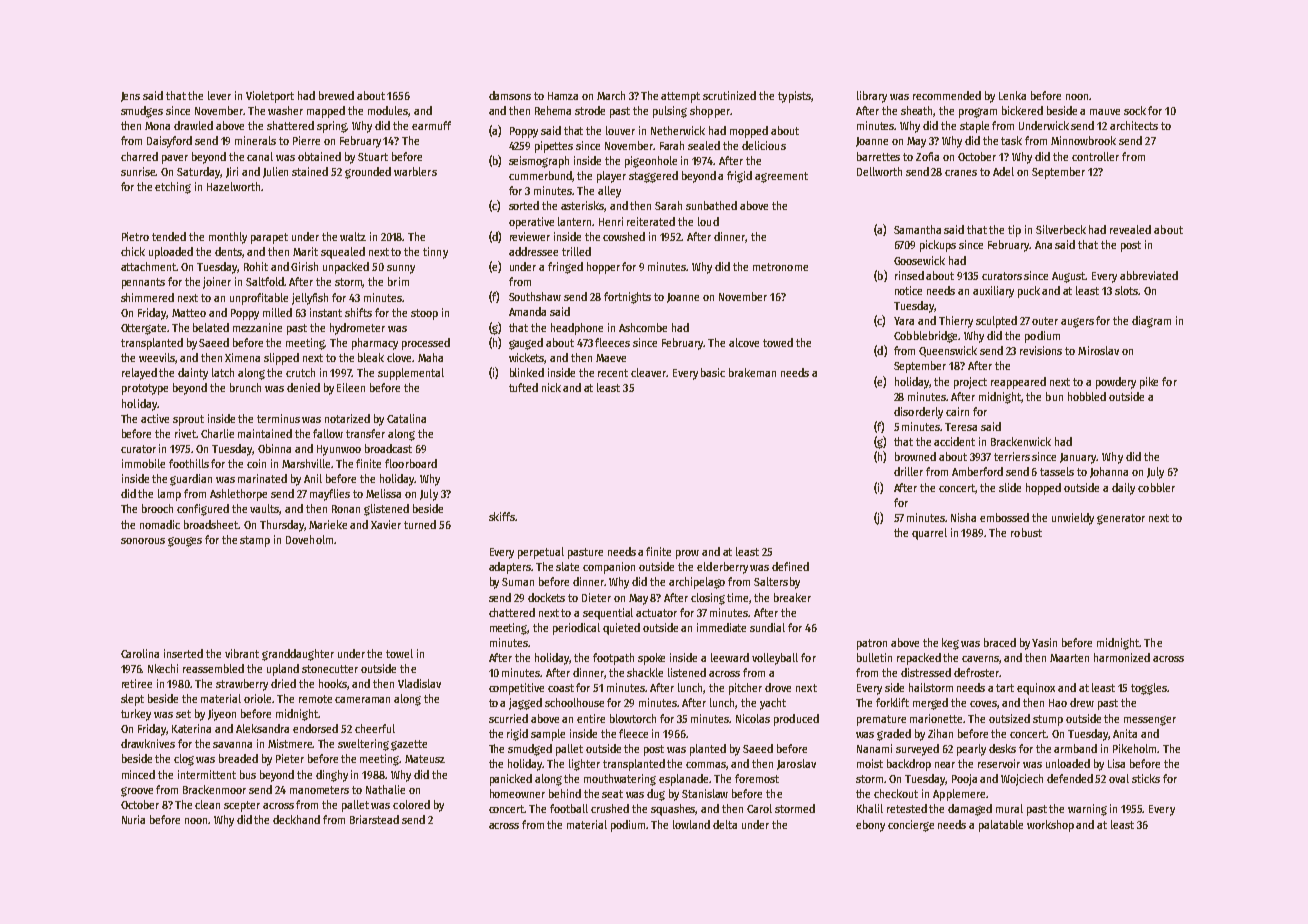 Image resolution: width=1308 pixels, height=924 pixels. I want to click on Doveholm, so click(309, 539).
